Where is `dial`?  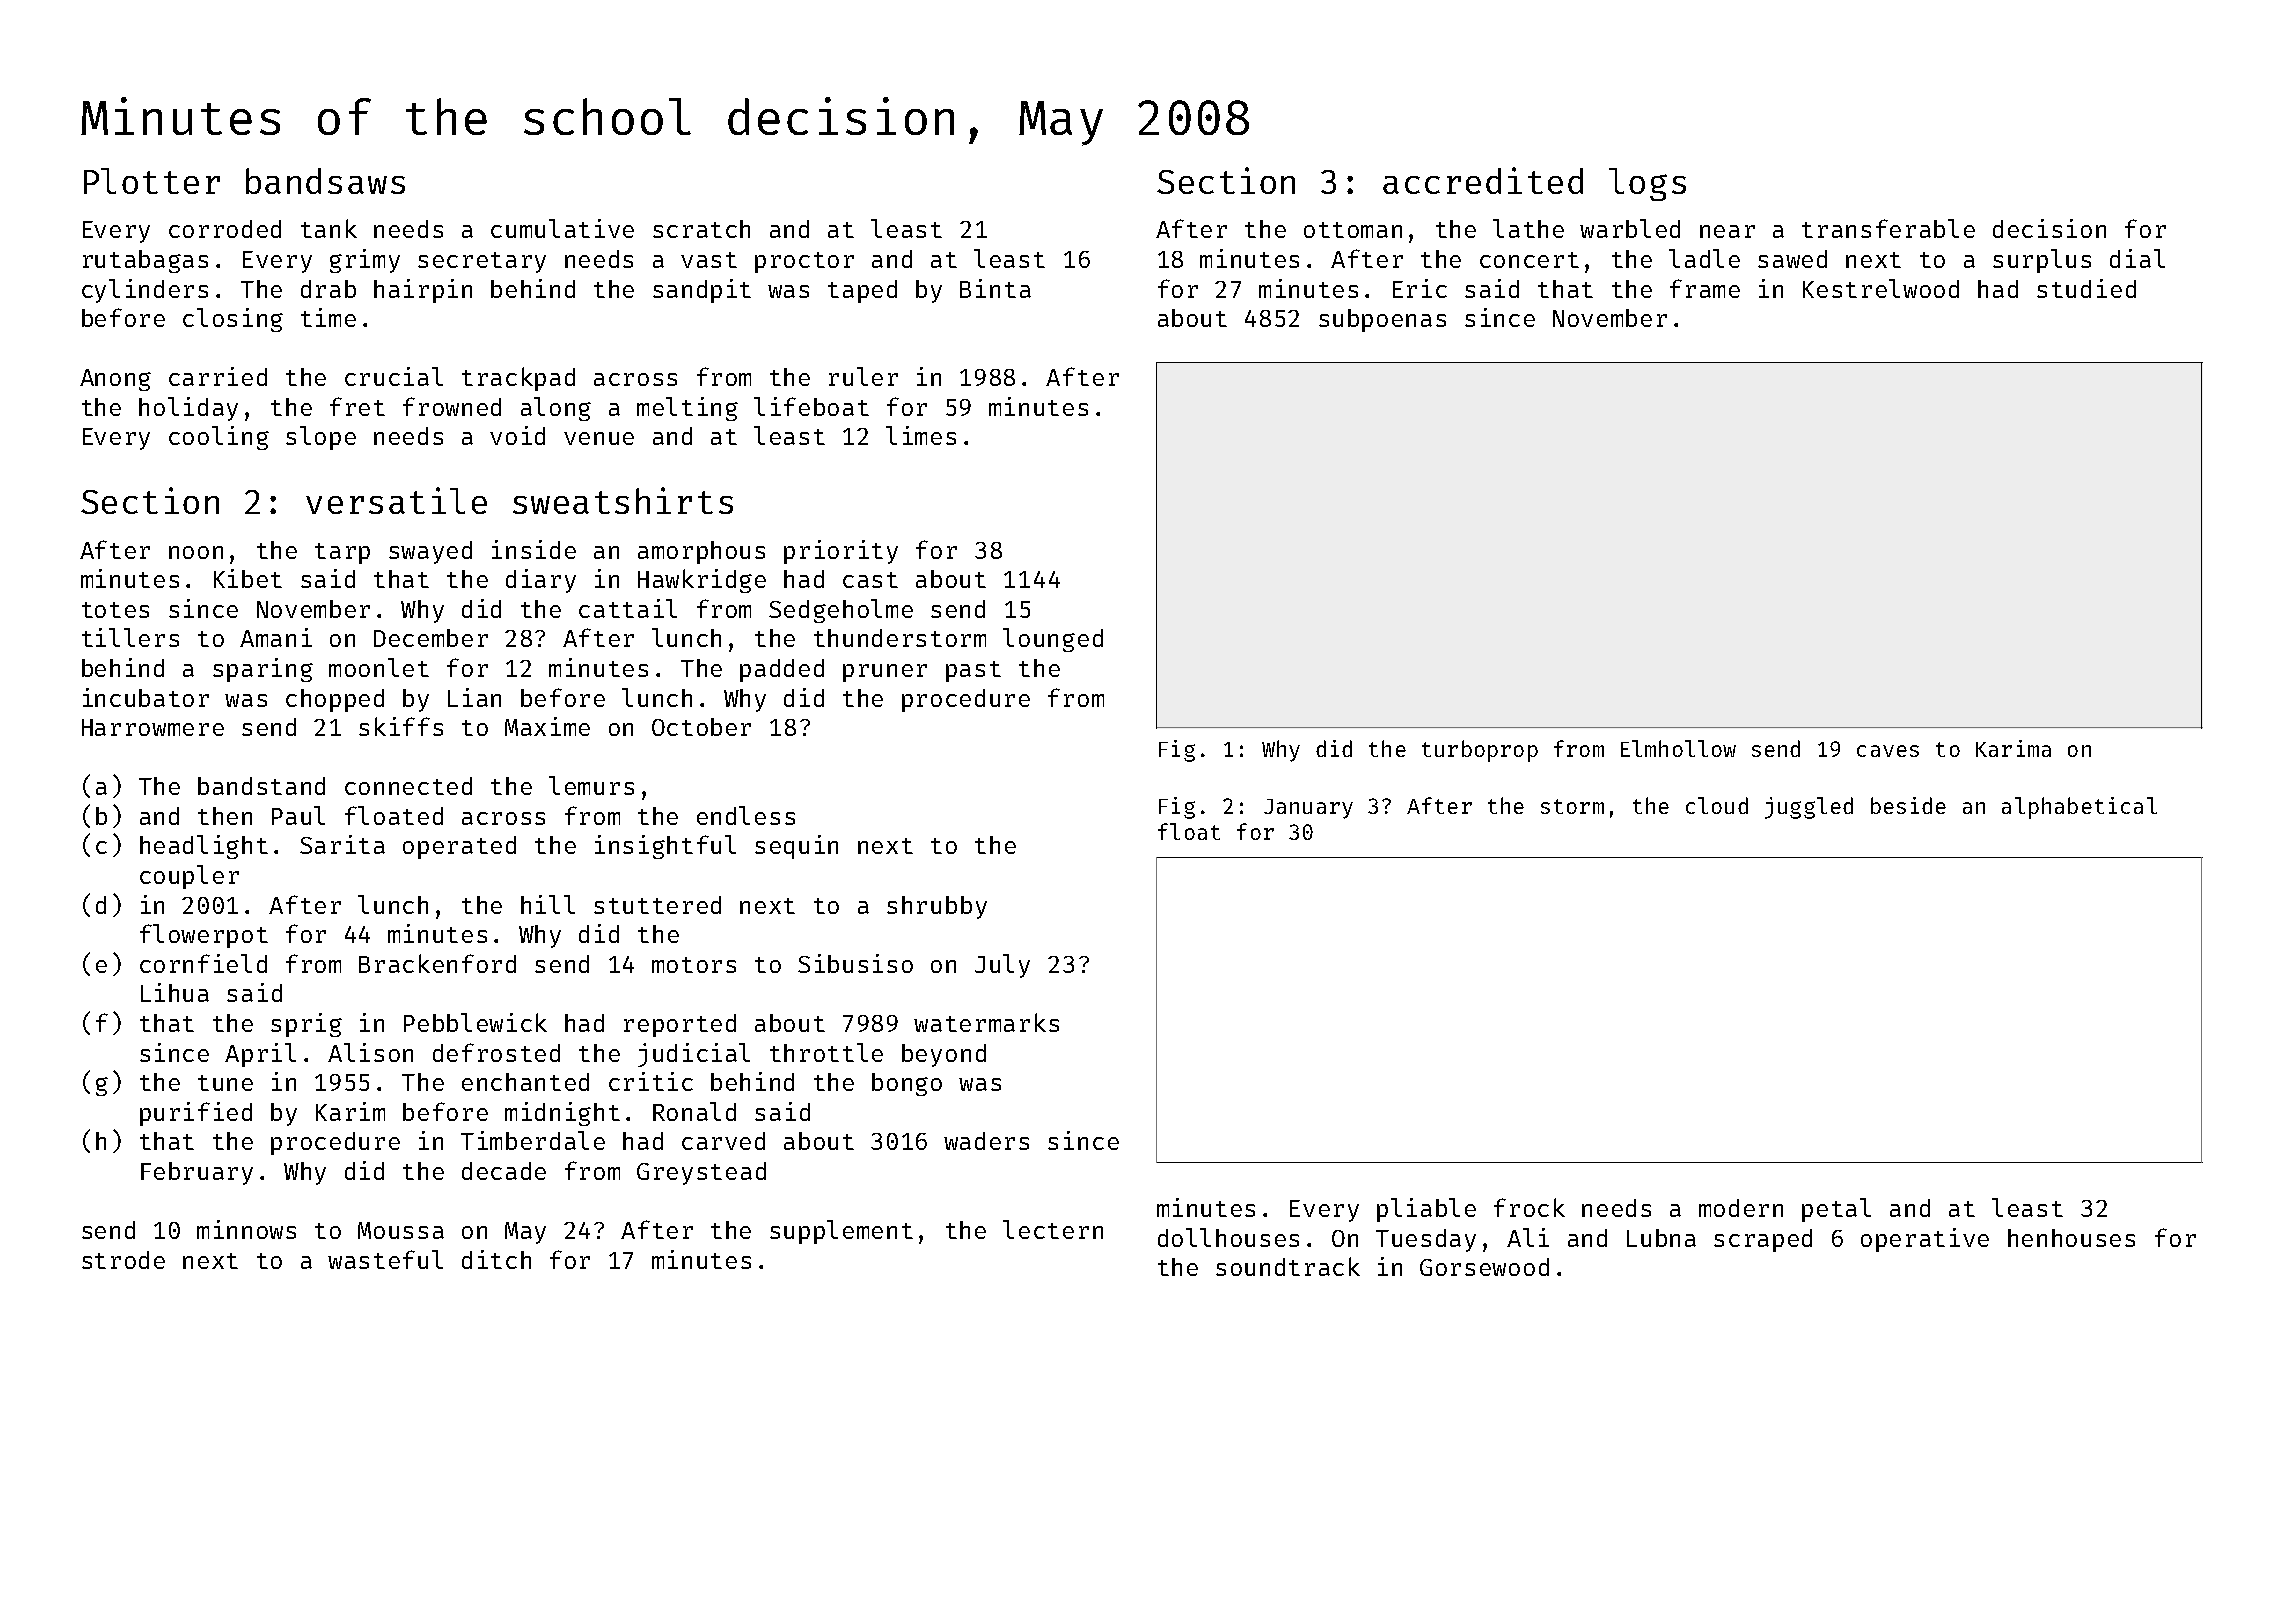
dial is located at coordinates (2137, 258).
